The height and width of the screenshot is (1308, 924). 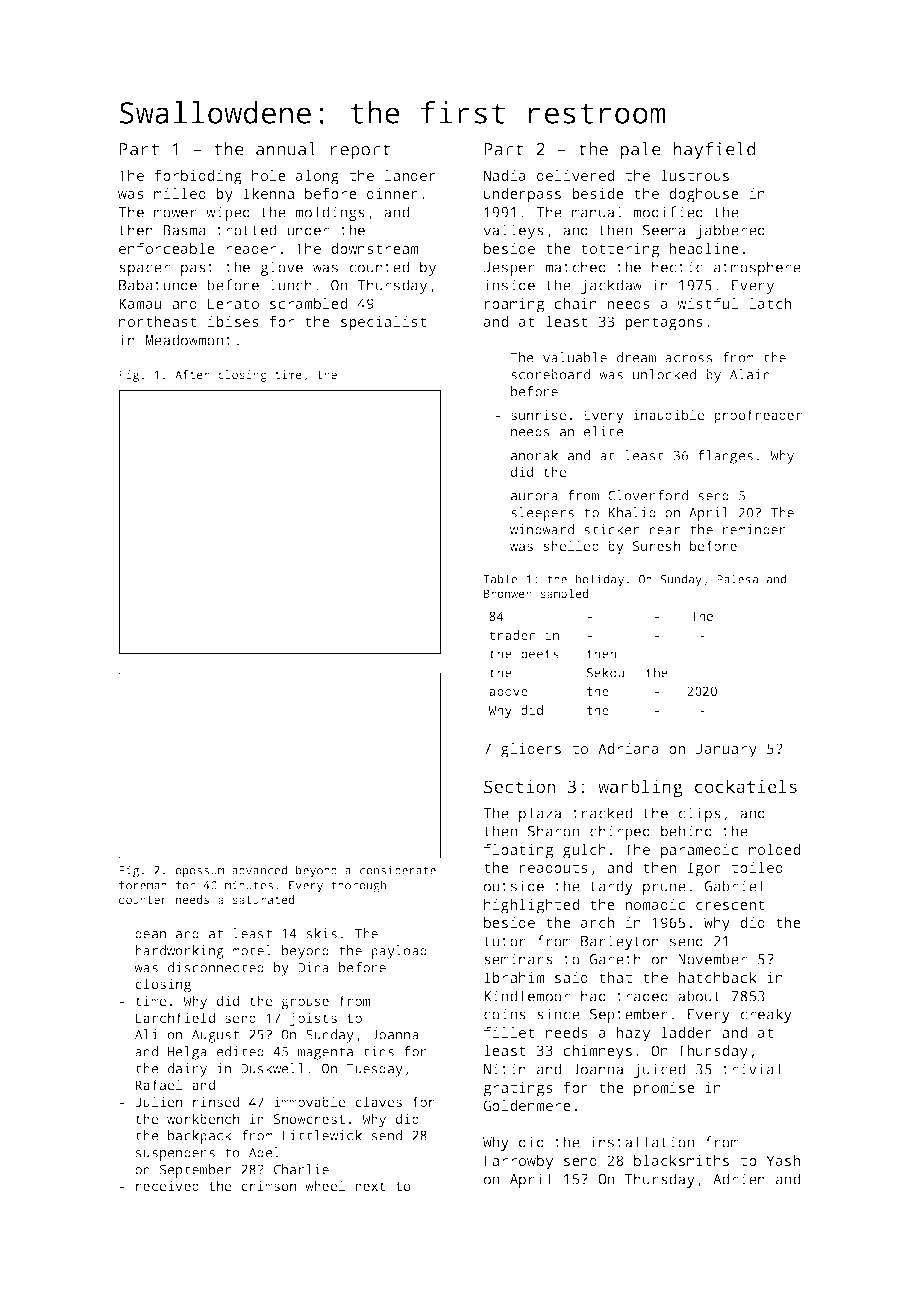 What do you see at coordinates (669, 414) in the screenshot?
I see `inaudible` at bounding box center [669, 414].
